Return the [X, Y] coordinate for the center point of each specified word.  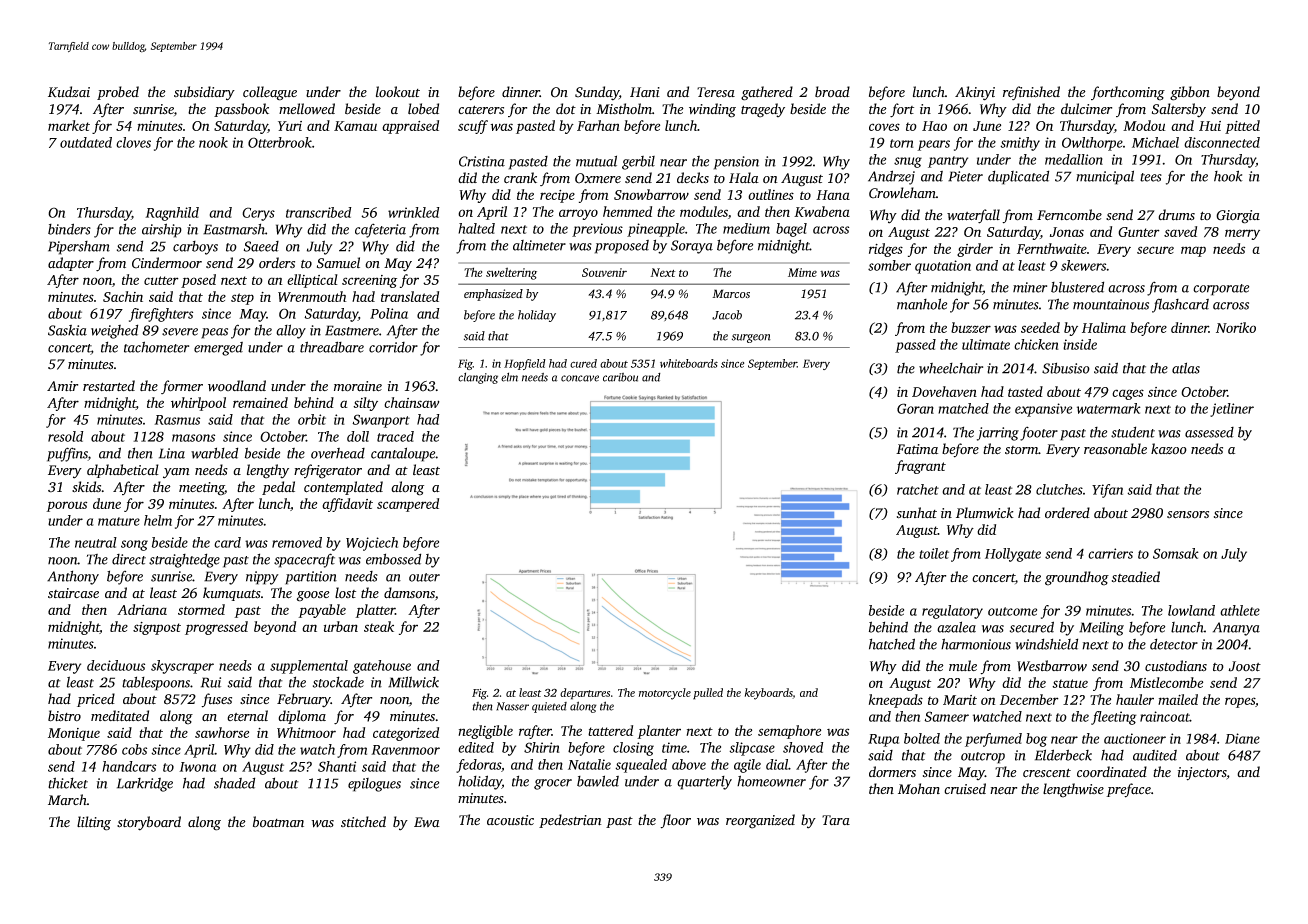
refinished [1031, 93]
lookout [398, 92]
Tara [836, 820]
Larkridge [145, 785]
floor [675, 821]
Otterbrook [280, 142]
